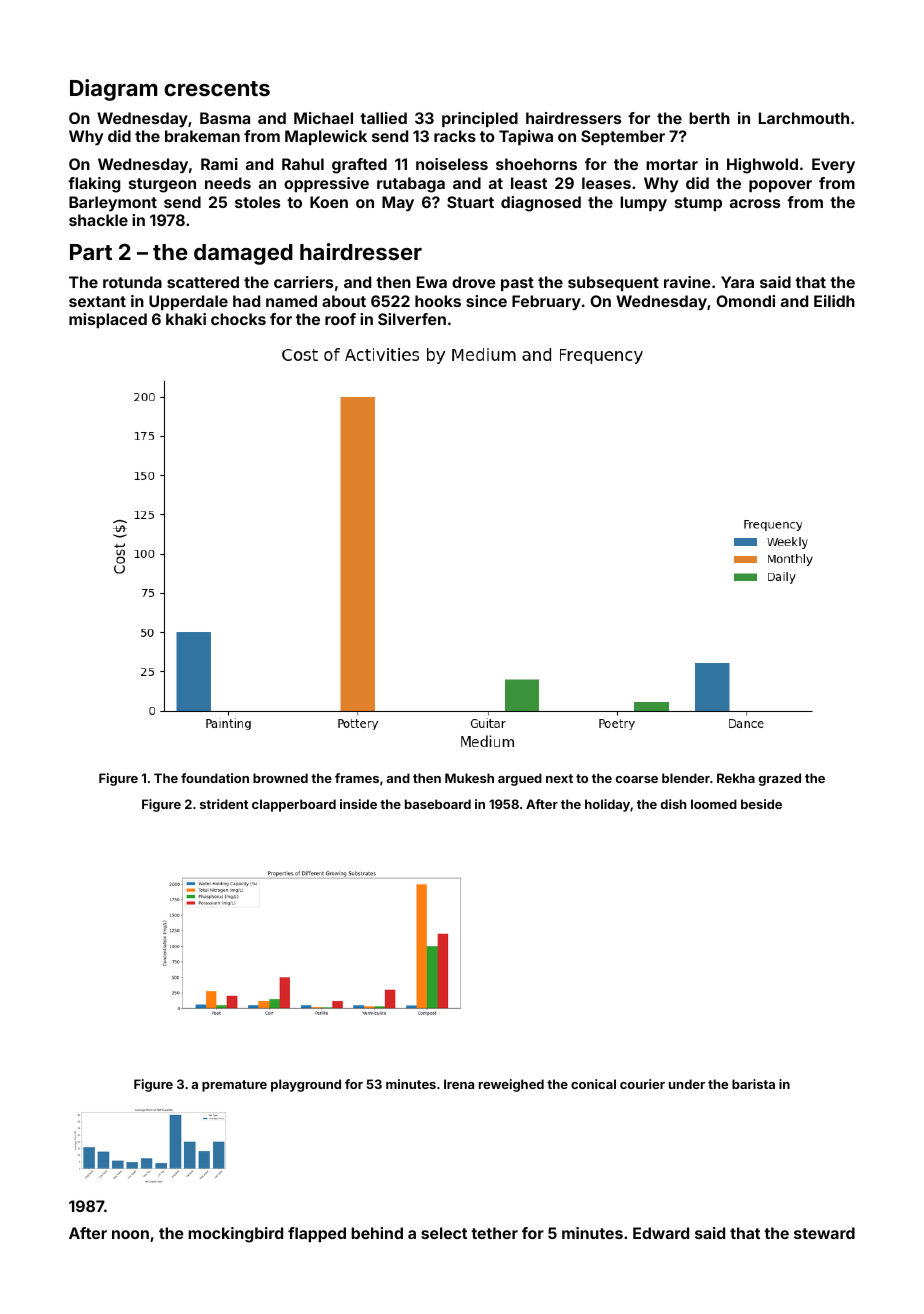  Describe the element at coordinates (234, 1086) in the page. I see `premature` at that location.
